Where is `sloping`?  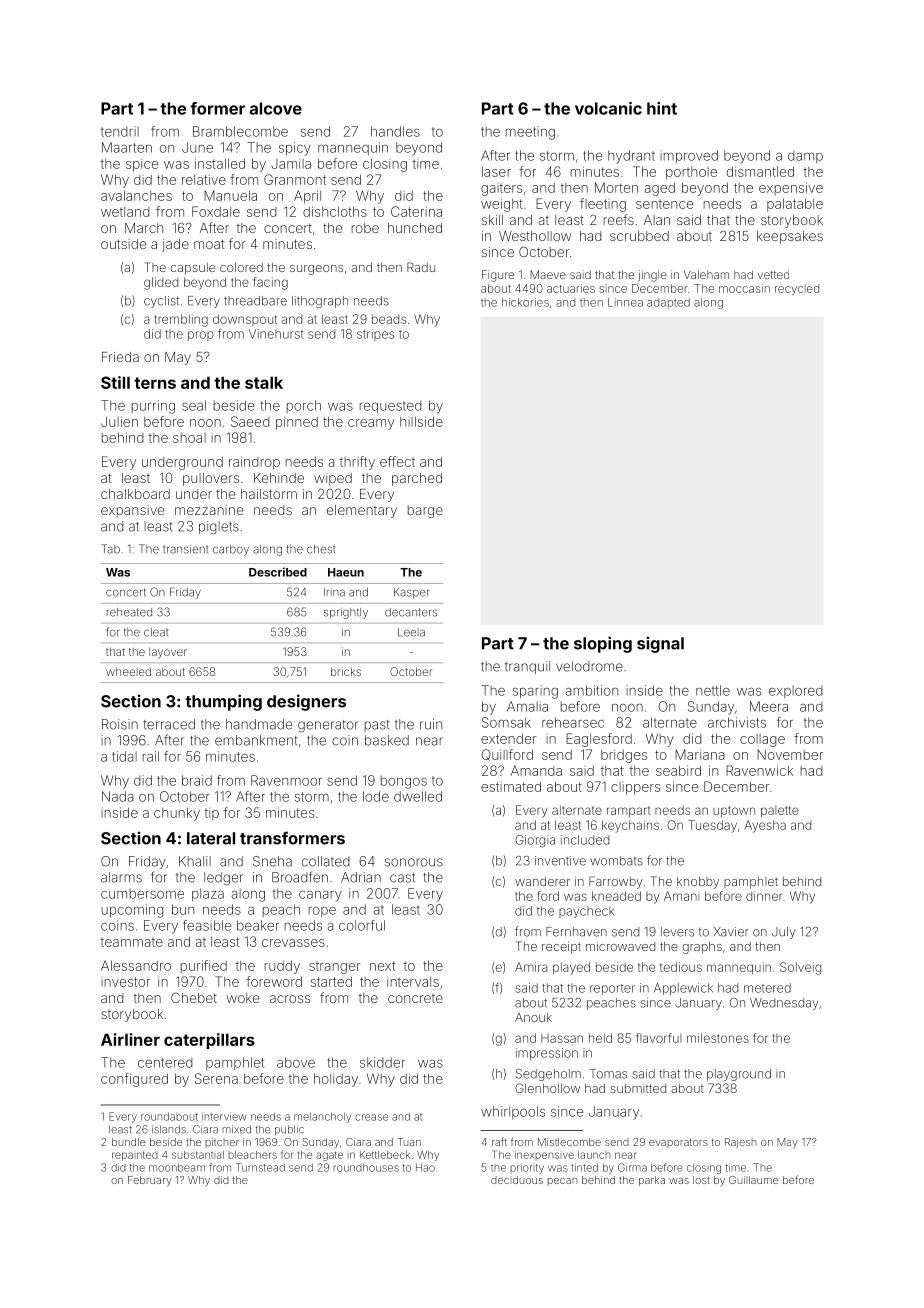 sloping is located at coordinates (603, 644).
